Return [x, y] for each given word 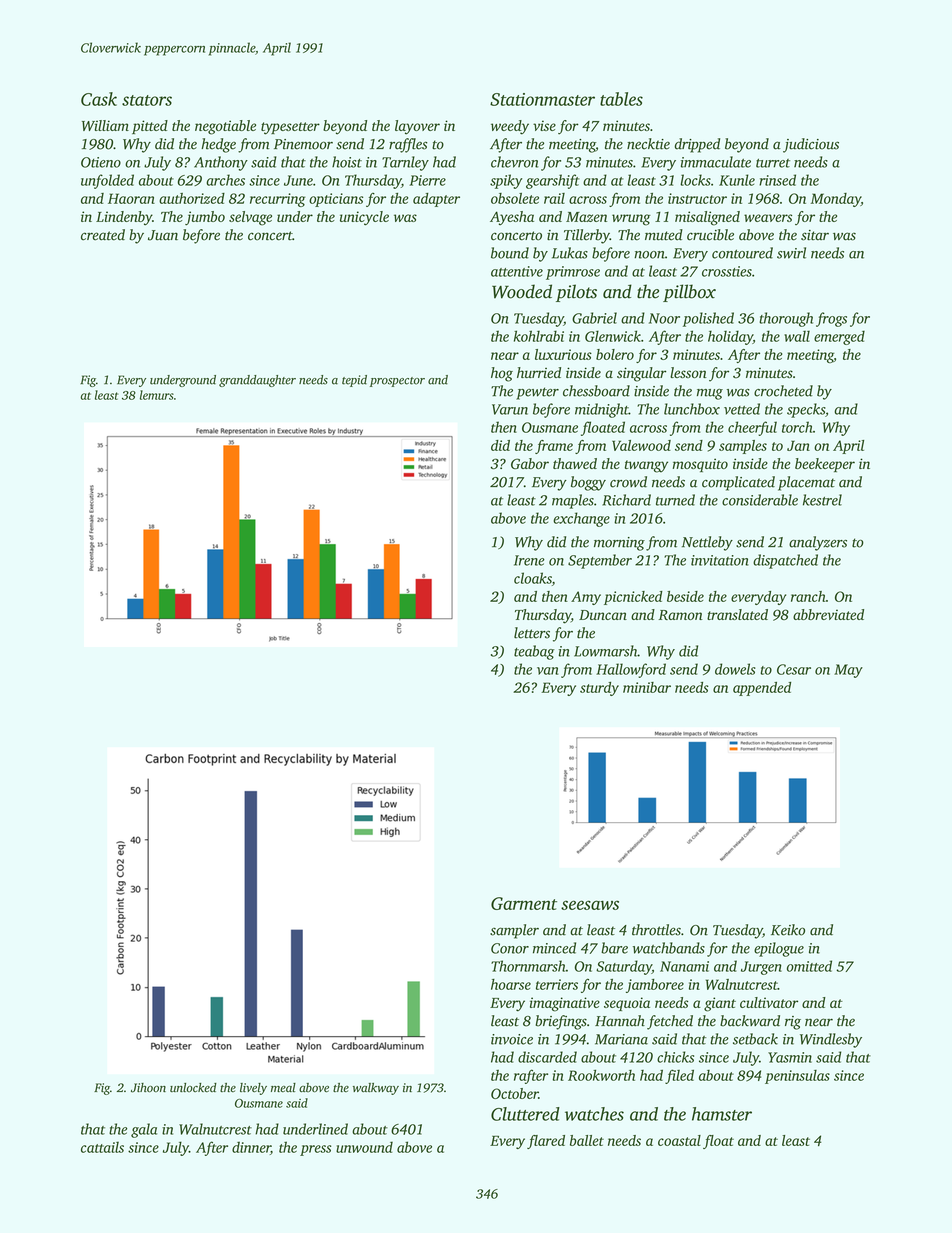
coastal [679, 1140]
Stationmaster [542, 99]
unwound [364, 1147]
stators [147, 100]
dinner [251, 1148]
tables [621, 99]
